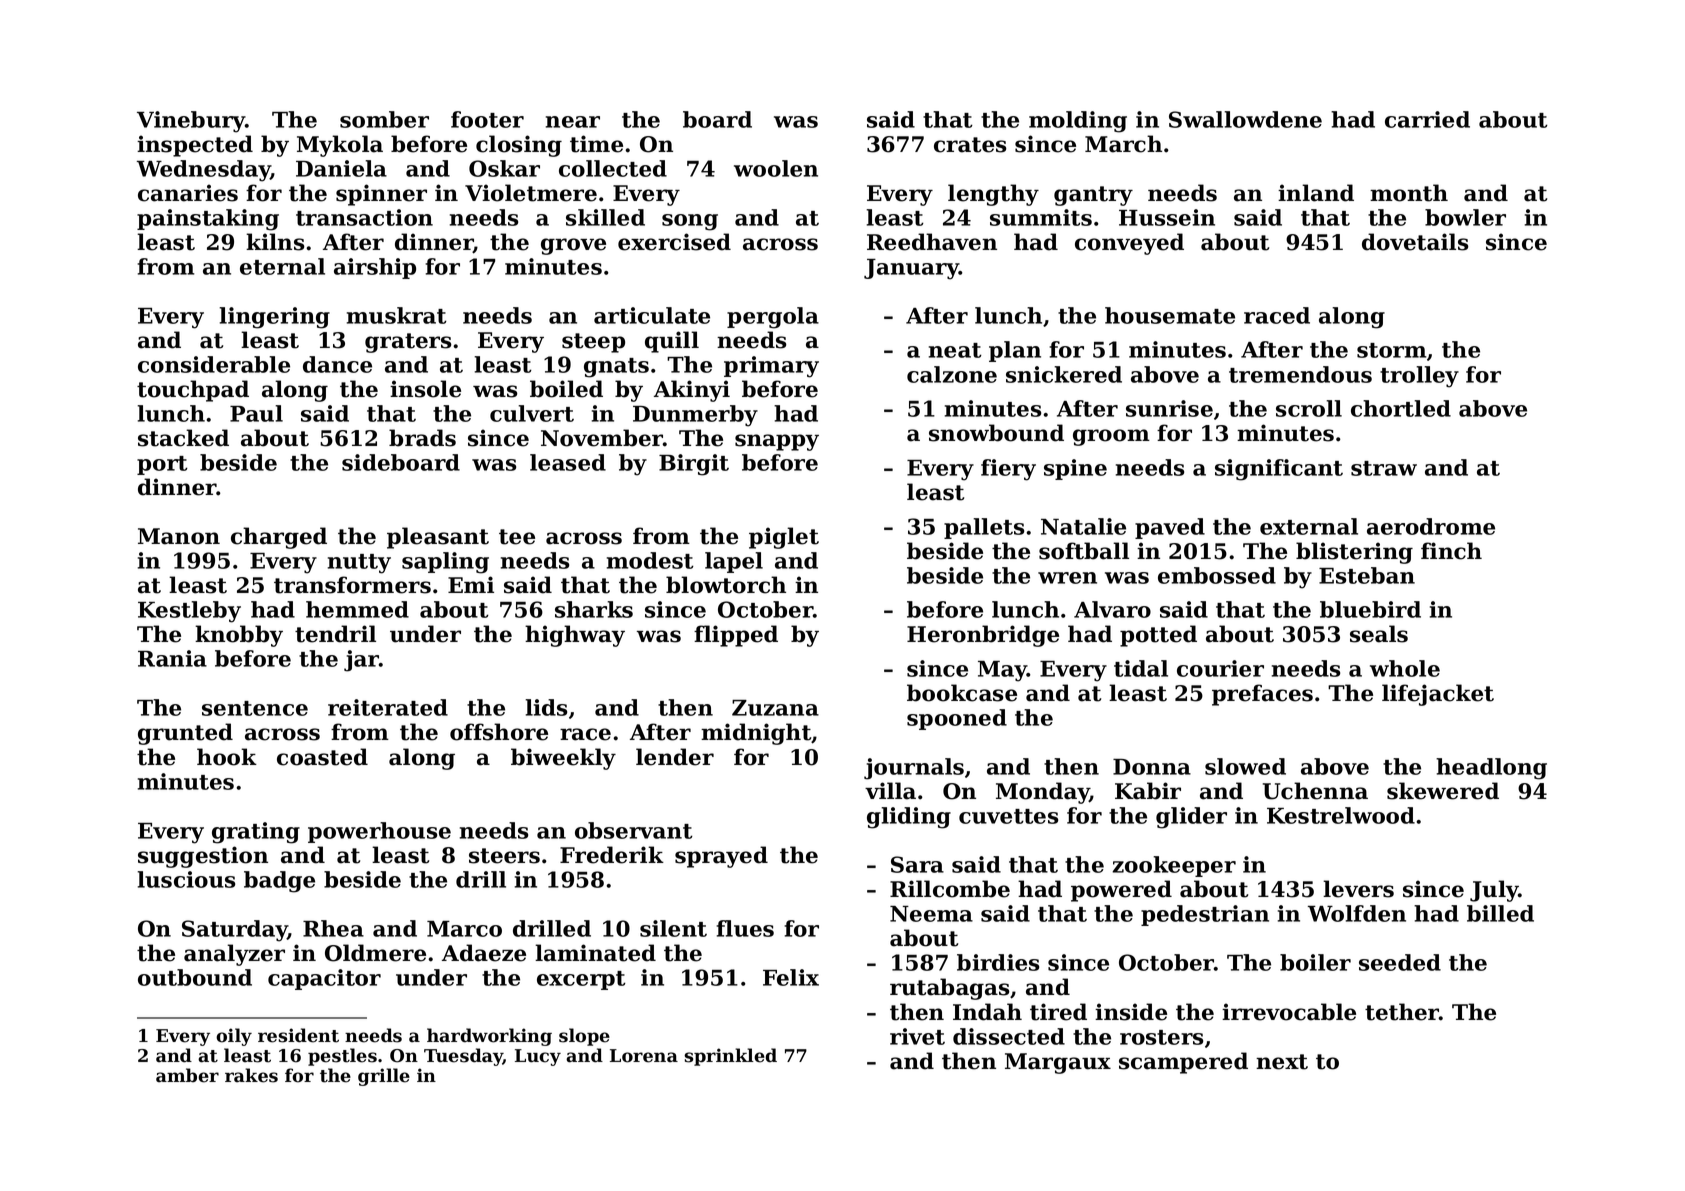 This screenshot has width=1685, height=1191. What do you see at coordinates (1427, 119) in the screenshot?
I see `carried` at bounding box center [1427, 119].
